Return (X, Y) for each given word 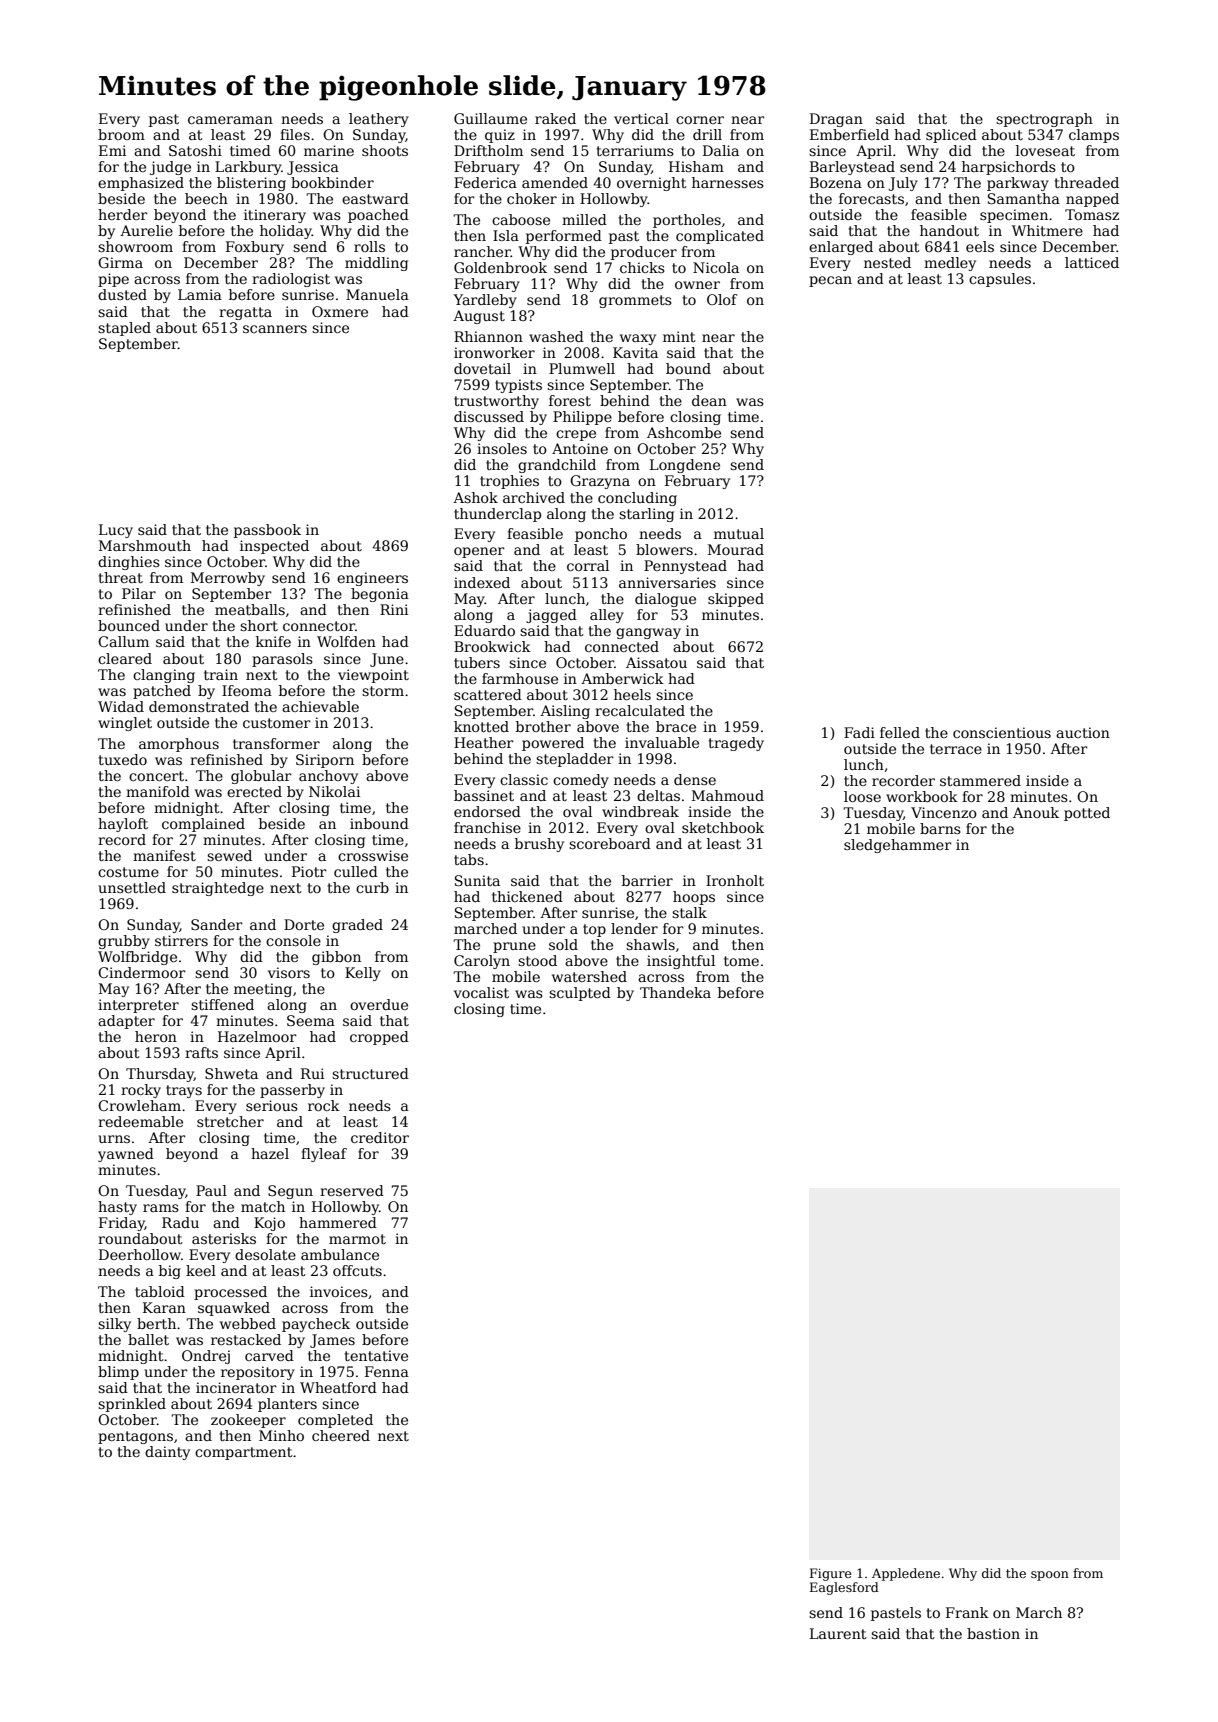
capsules (1000, 280)
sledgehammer (898, 846)
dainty (167, 1453)
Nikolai (334, 791)
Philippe (582, 418)
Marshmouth (145, 545)
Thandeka (675, 992)
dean (709, 400)
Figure (830, 1574)
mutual (739, 533)
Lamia (200, 294)
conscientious (1002, 732)
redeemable (140, 1121)
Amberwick (622, 678)
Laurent (838, 1633)
